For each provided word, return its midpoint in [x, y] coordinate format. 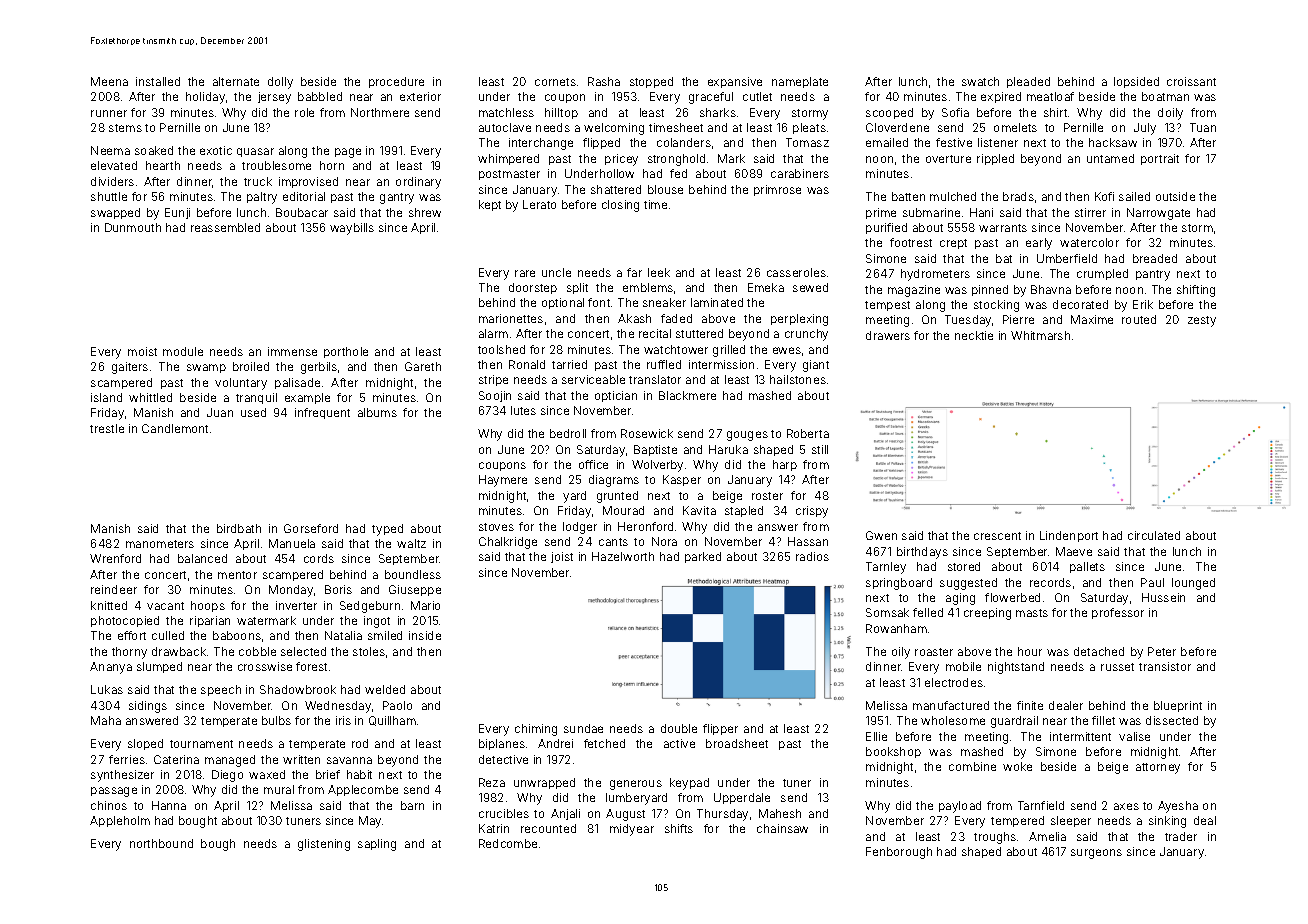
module [183, 351]
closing [620, 206]
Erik [1143, 304]
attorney [1158, 768]
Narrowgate [1158, 214]
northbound [161, 843]
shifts [679, 828]
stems [125, 128]
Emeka [766, 287]
